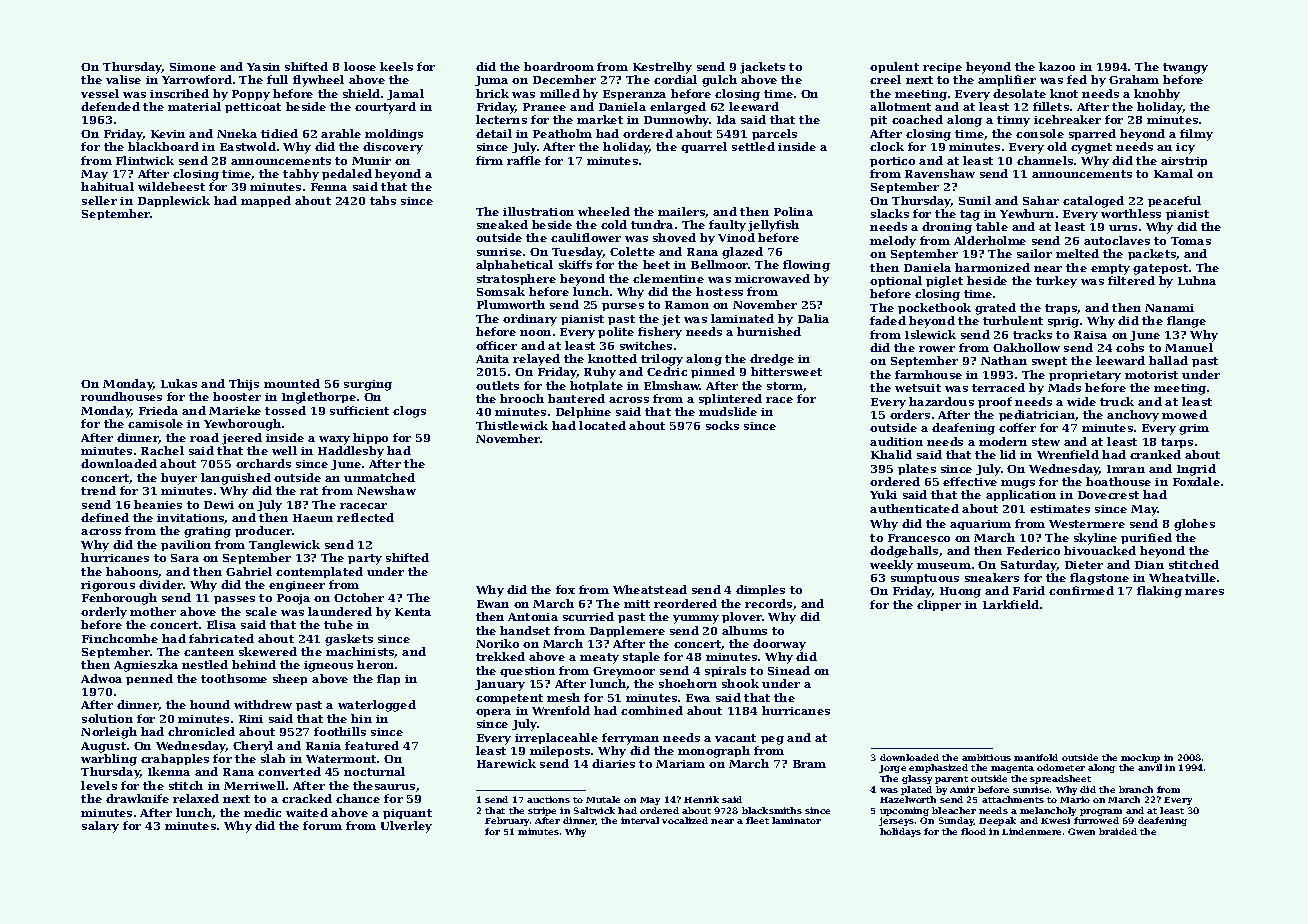 This page has width=1308, height=924. What do you see at coordinates (1204, 592) in the page?
I see `mares` at bounding box center [1204, 592].
